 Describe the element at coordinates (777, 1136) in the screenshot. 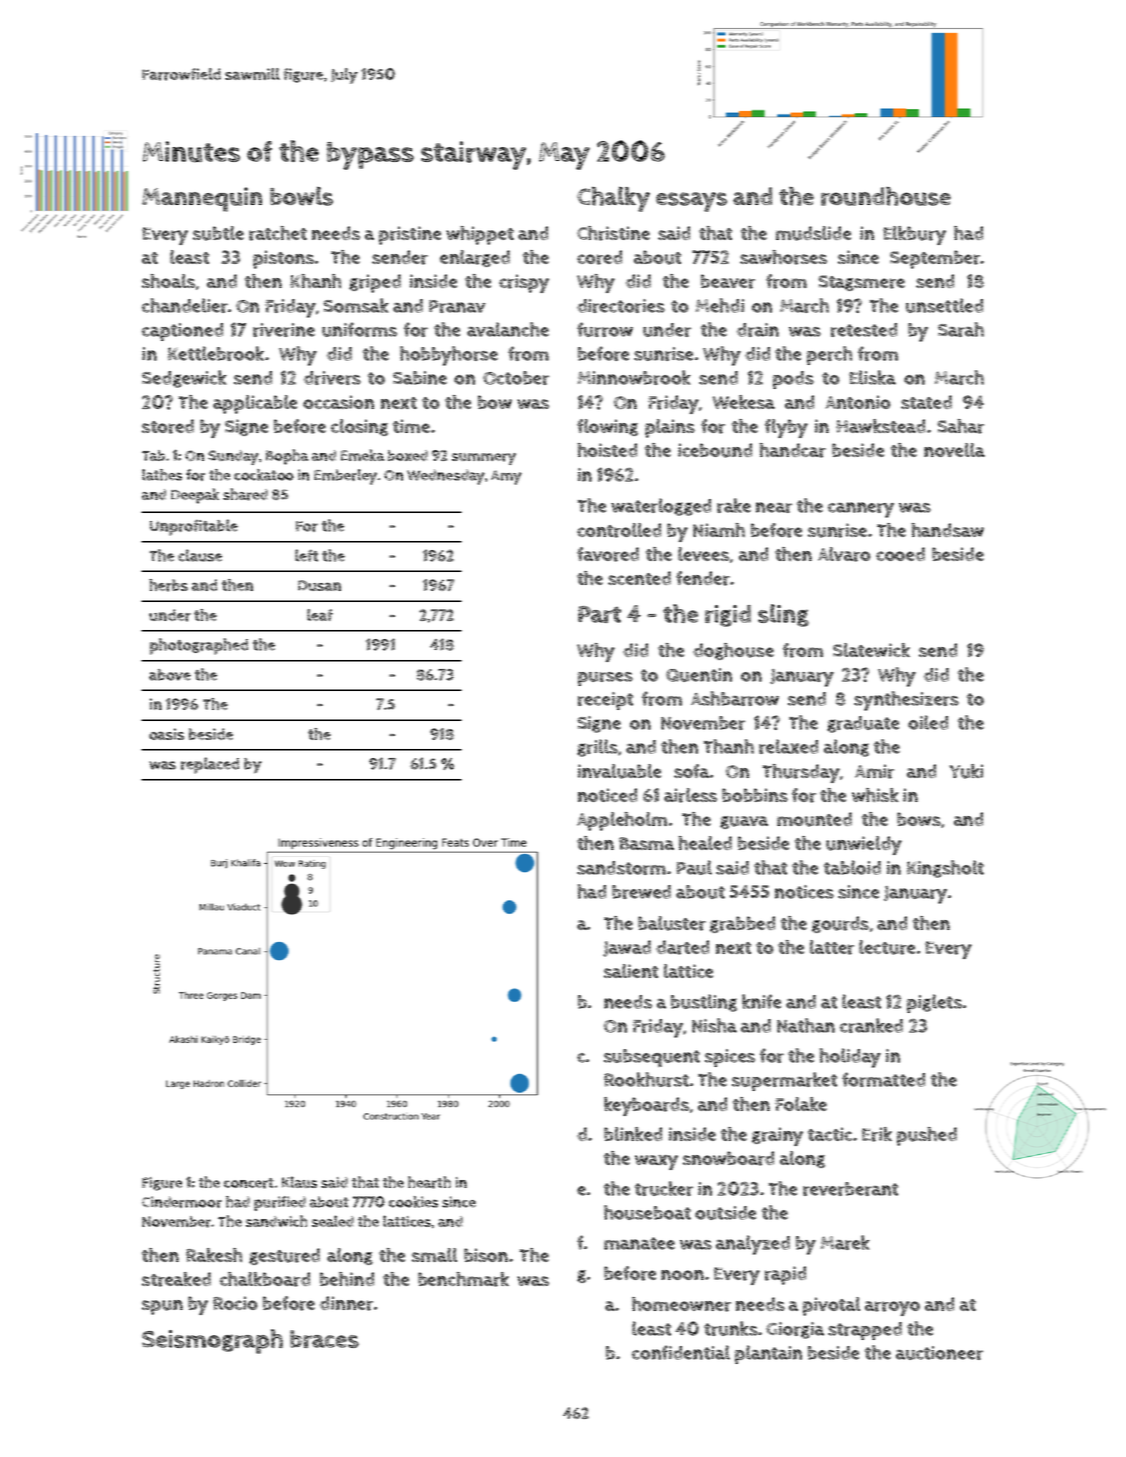

I see `grainy` at that location.
